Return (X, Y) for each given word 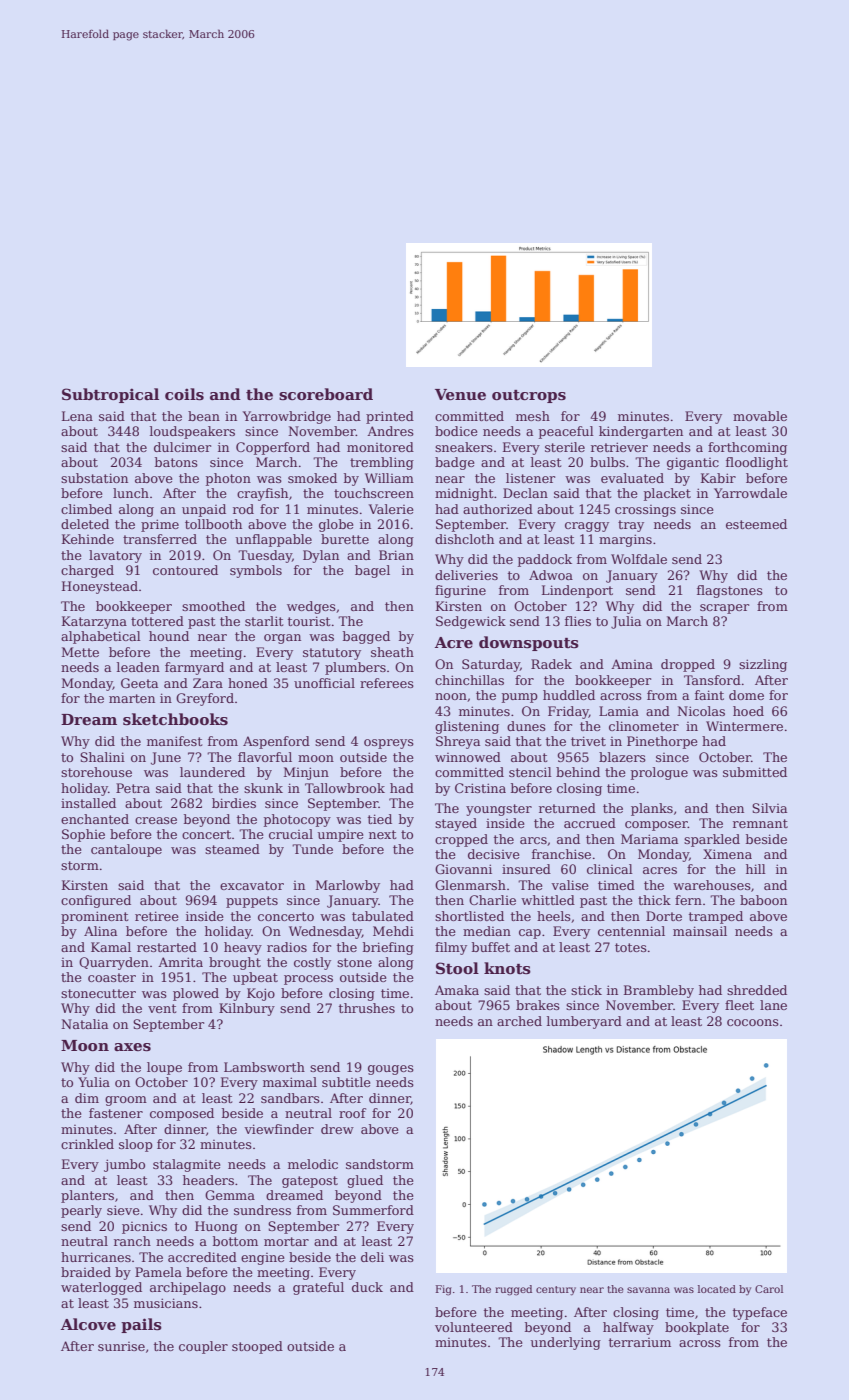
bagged (366, 637)
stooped (257, 1347)
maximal (290, 1082)
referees (387, 683)
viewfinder (279, 1129)
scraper (724, 609)
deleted (85, 524)
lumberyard (584, 1022)
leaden (138, 667)
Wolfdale (639, 559)
